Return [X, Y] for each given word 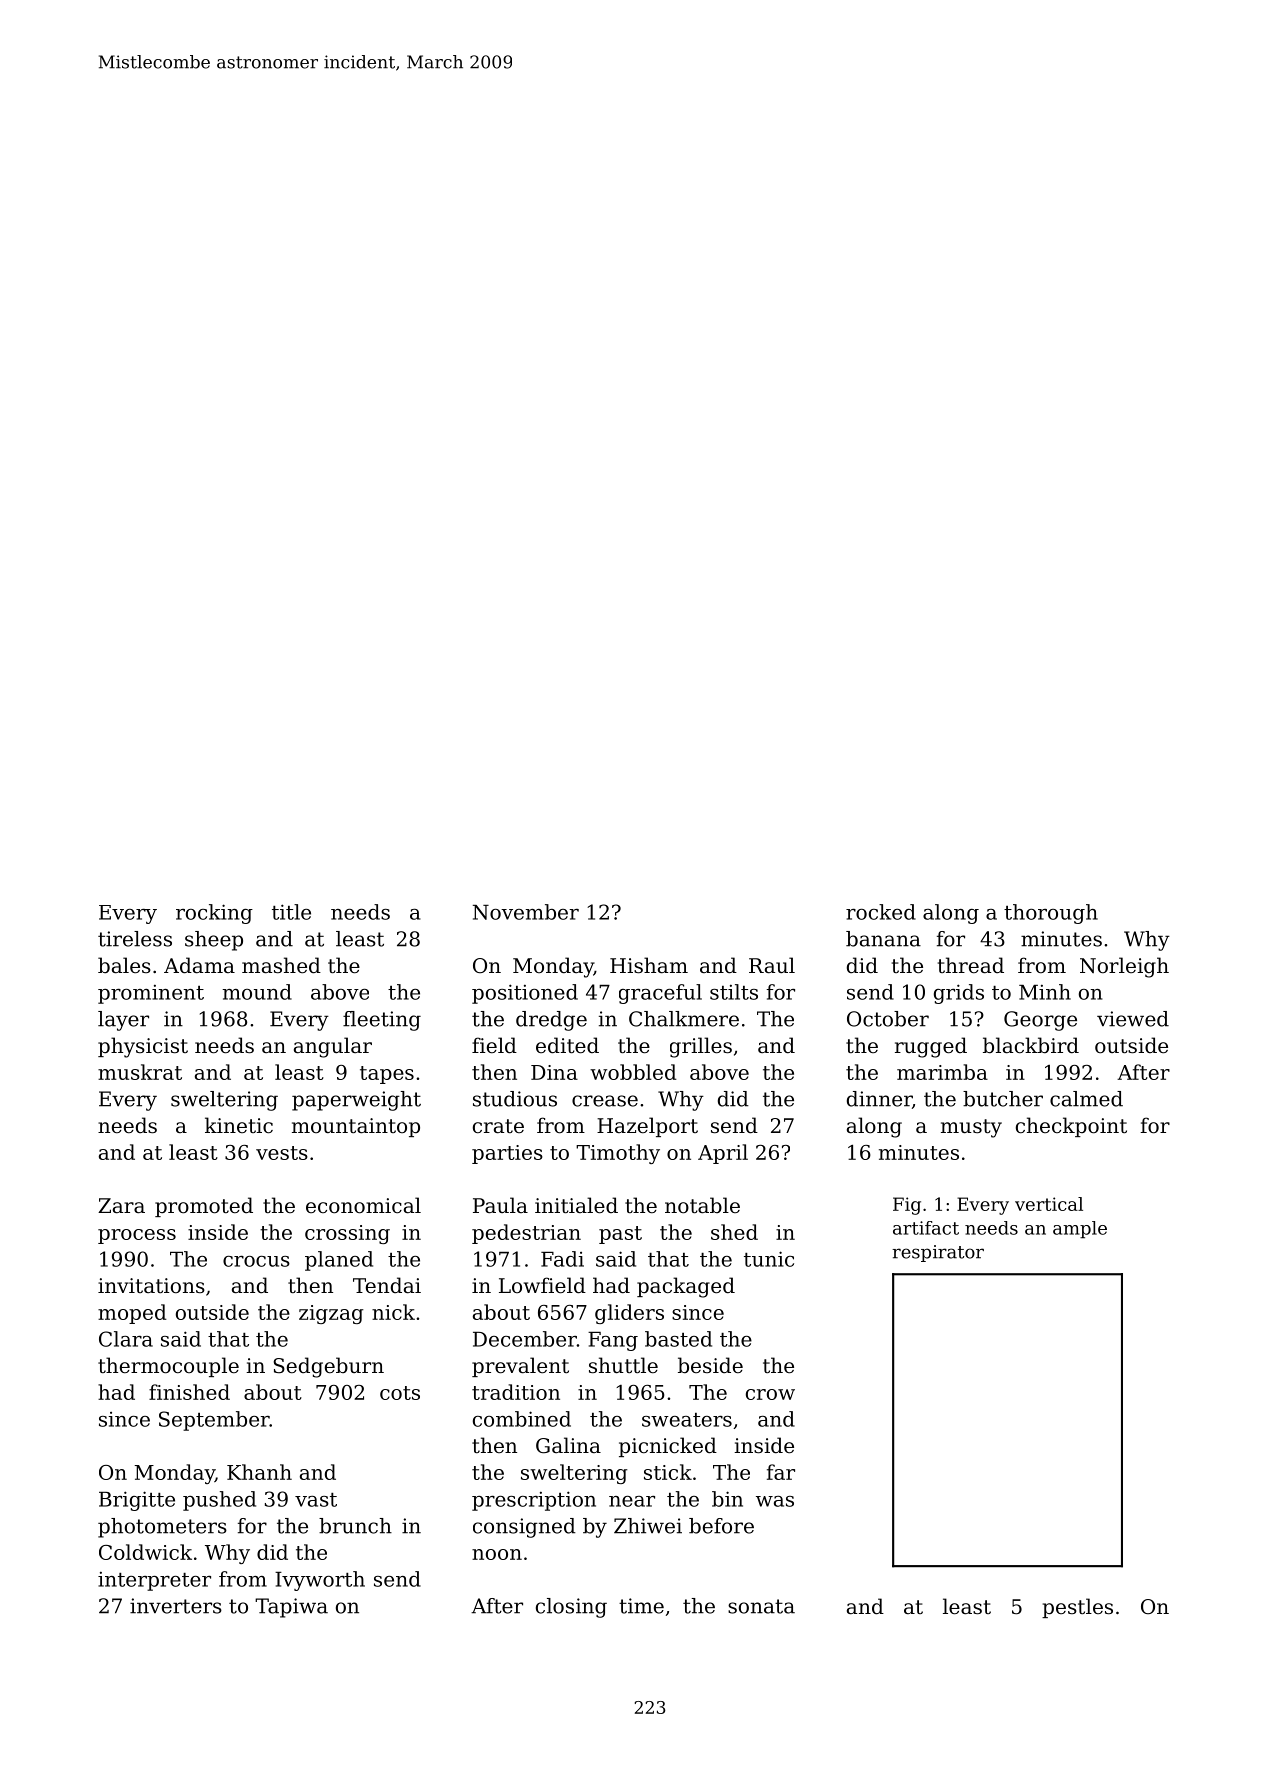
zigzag [331, 1314]
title [291, 912]
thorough [1051, 914]
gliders [629, 1314]
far [781, 1472]
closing [571, 1608]
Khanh [259, 1472]
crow [770, 1394]
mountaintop [356, 1127]
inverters [176, 1606]
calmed [1086, 1099]
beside [710, 1365]
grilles [701, 1047]
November [526, 912]
